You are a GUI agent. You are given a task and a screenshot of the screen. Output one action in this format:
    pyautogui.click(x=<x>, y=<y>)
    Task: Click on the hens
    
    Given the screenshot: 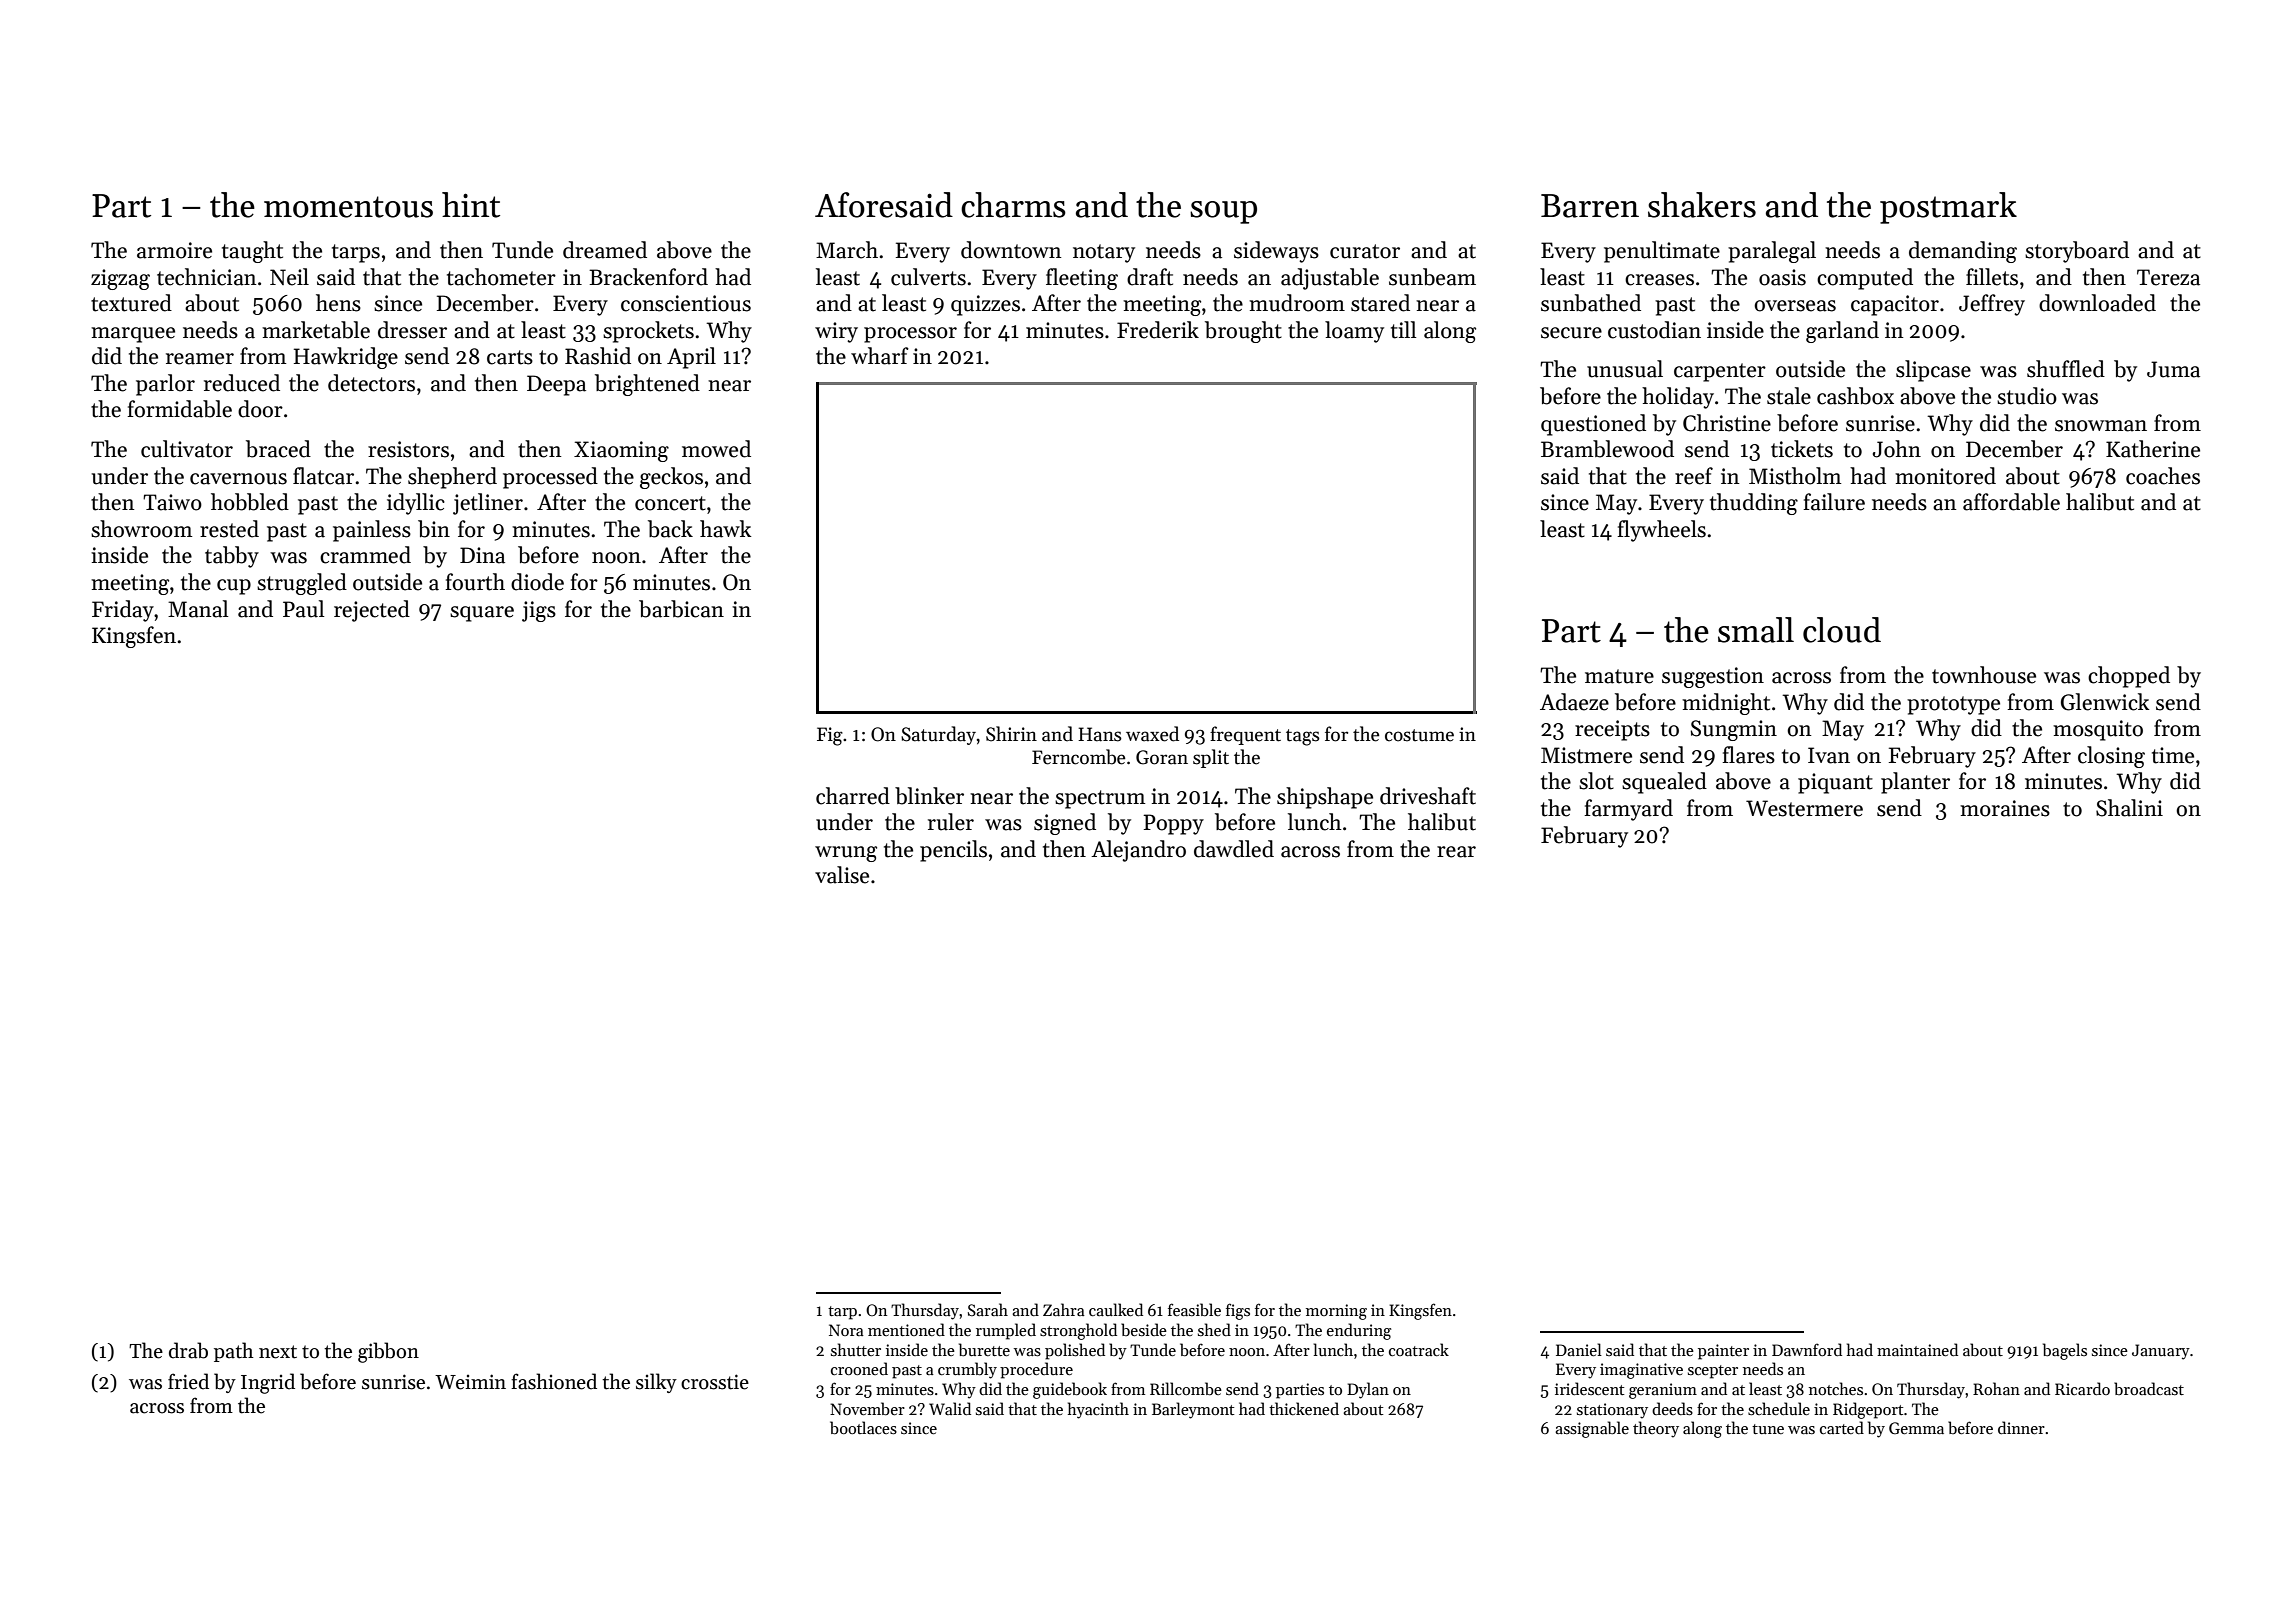 What is the action you would take?
    pyautogui.click(x=338, y=303)
